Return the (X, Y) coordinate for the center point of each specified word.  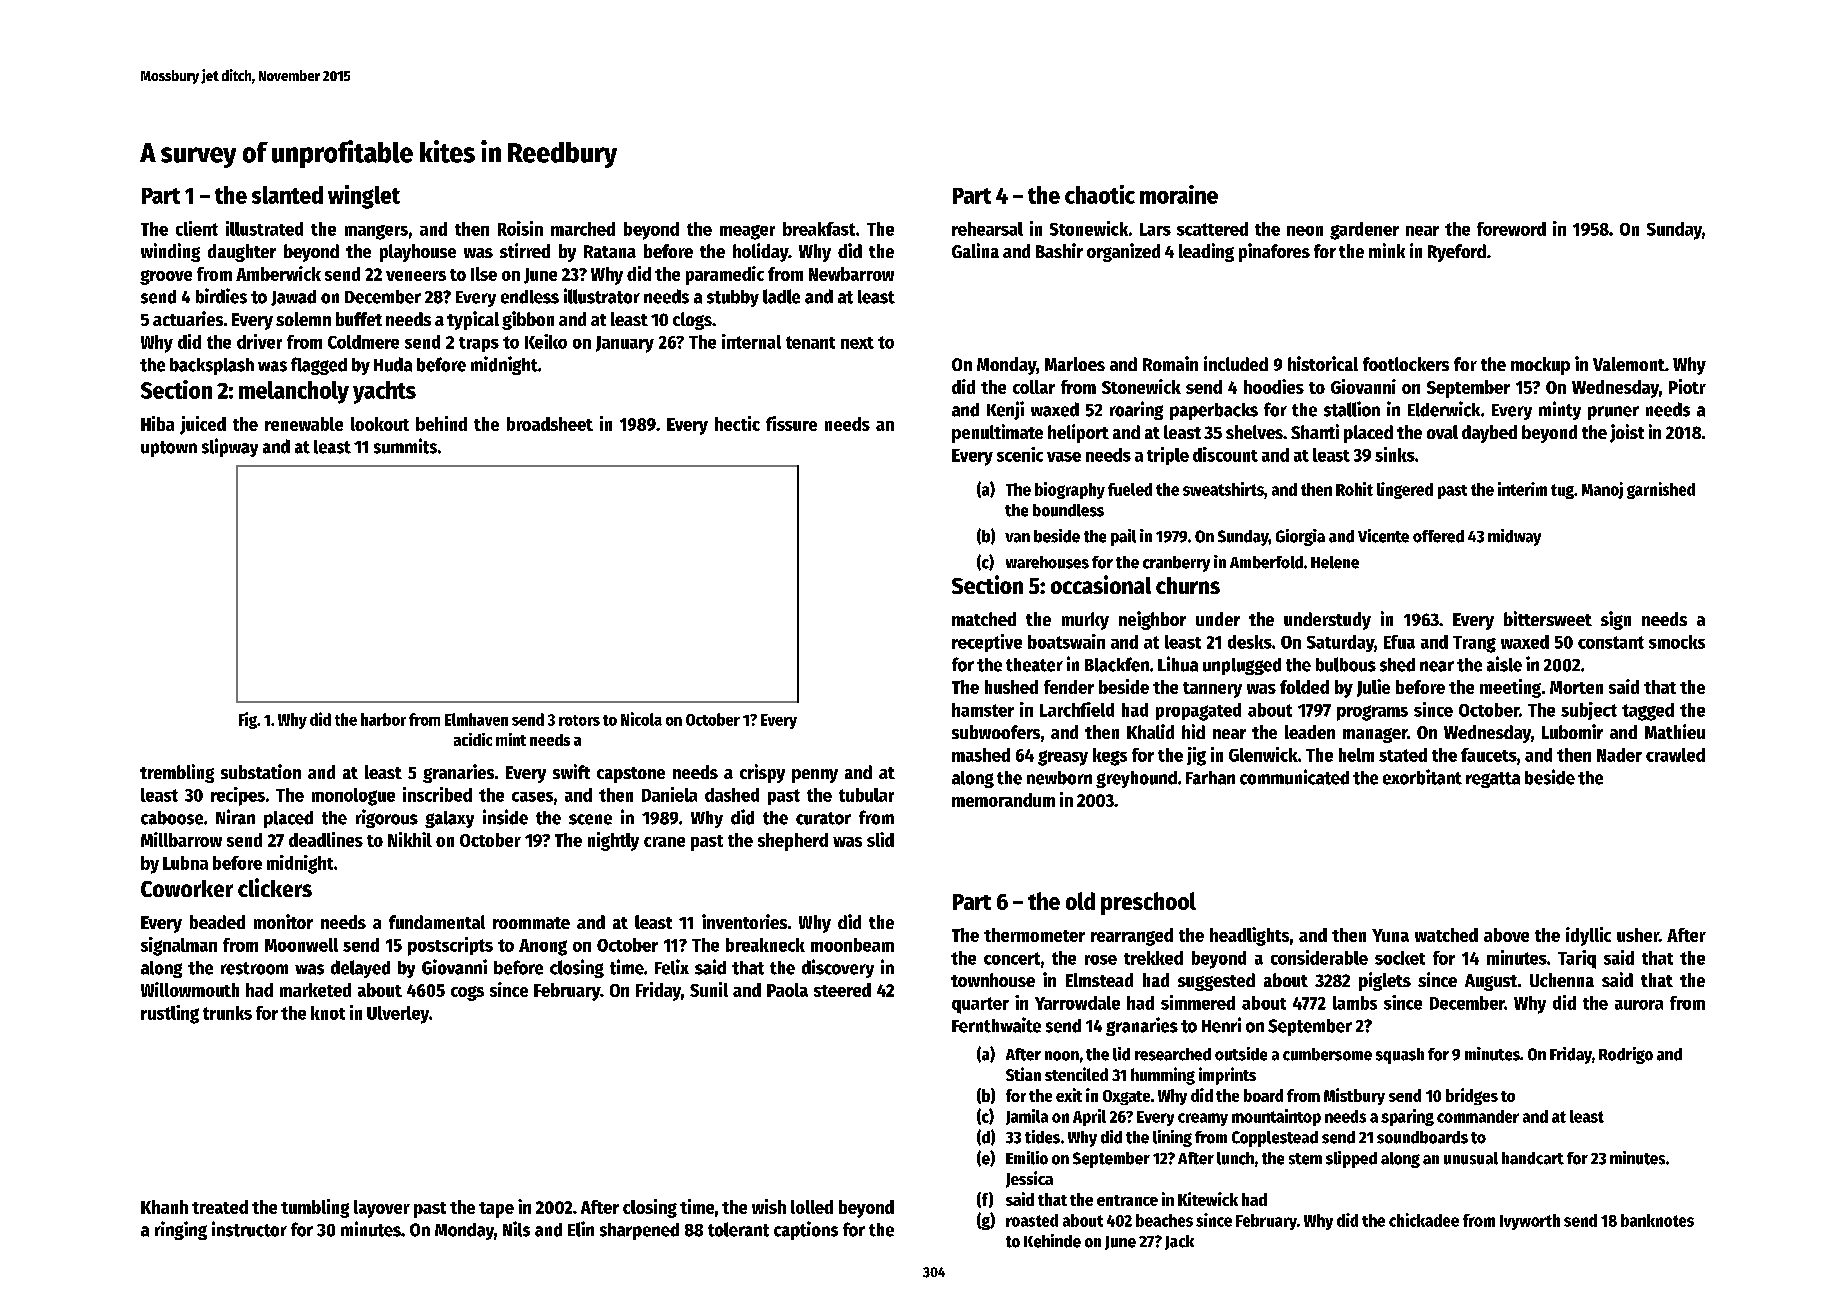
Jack (1179, 1242)
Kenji (1005, 410)
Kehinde (1052, 1241)
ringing (181, 1230)
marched (583, 229)
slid (880, 839)
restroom (254, 968)
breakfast (819, 229)
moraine (1179, 194)
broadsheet (550, 424)
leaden (1310, 732)
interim (1522, 489)
